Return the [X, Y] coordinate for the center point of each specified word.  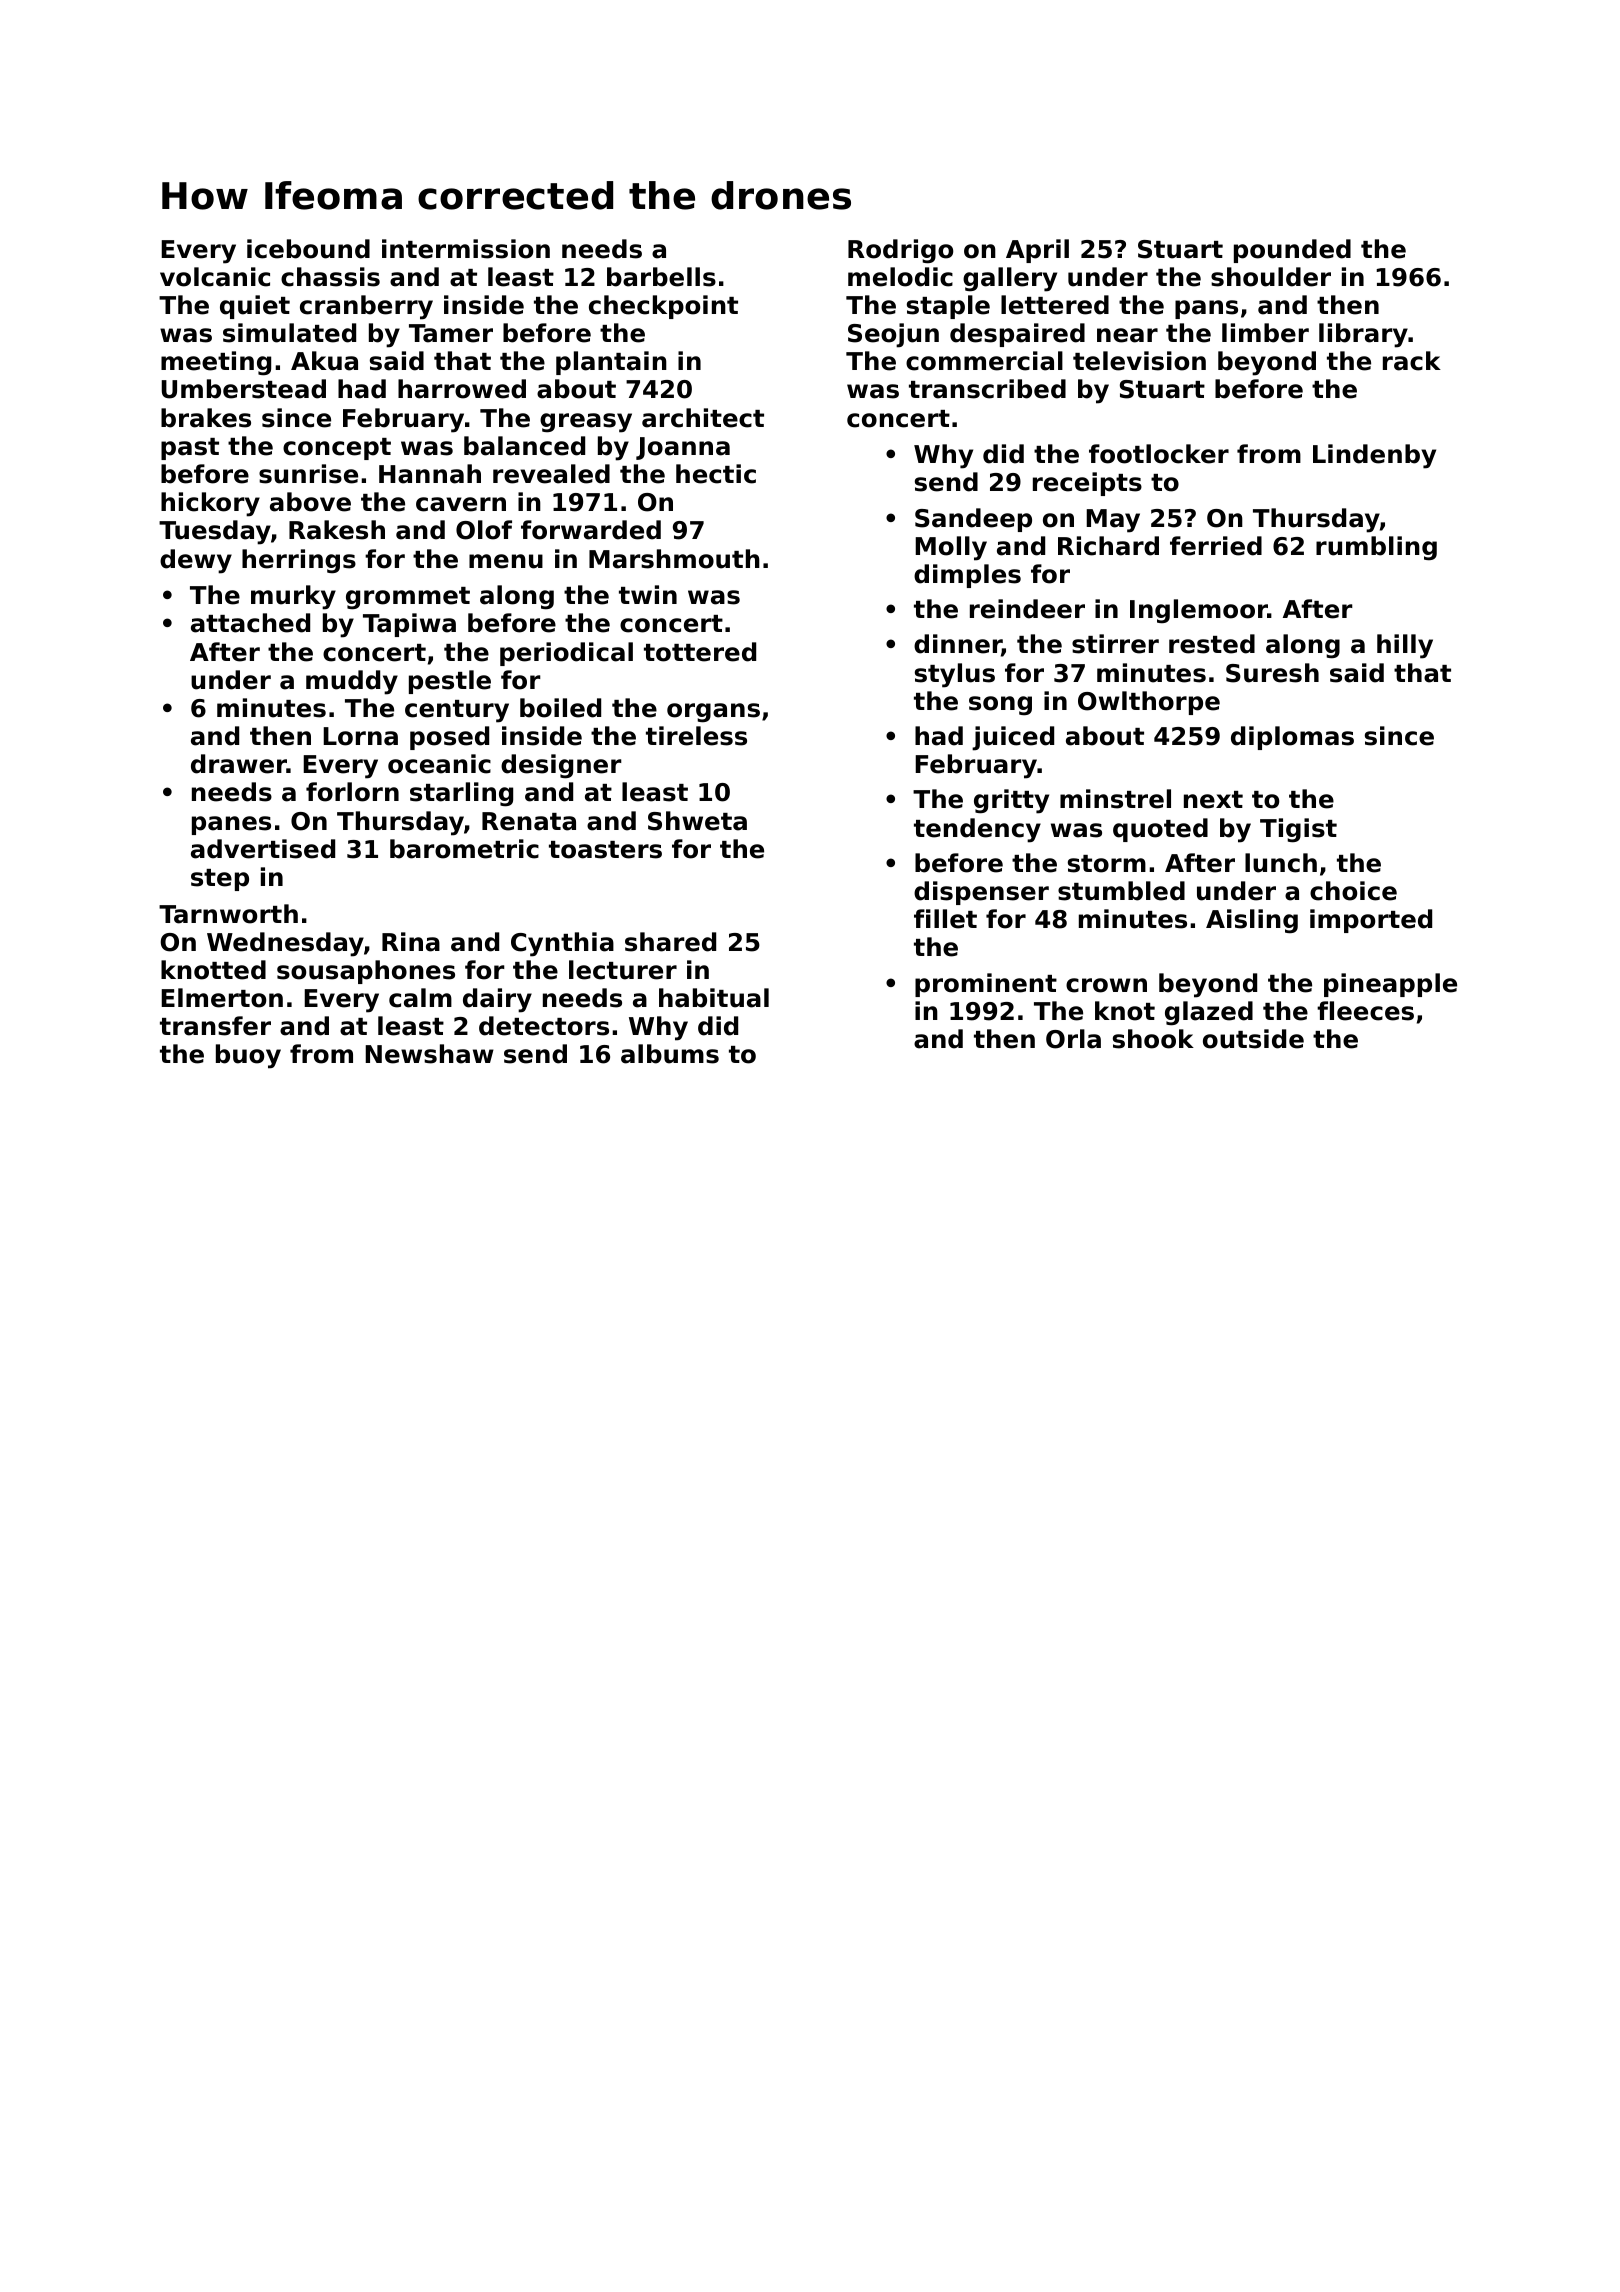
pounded [1292, 251]
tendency [977, 830]
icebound [308, 249]
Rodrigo [900, 251]
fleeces [1365, 1011]
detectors [544, 1026]
